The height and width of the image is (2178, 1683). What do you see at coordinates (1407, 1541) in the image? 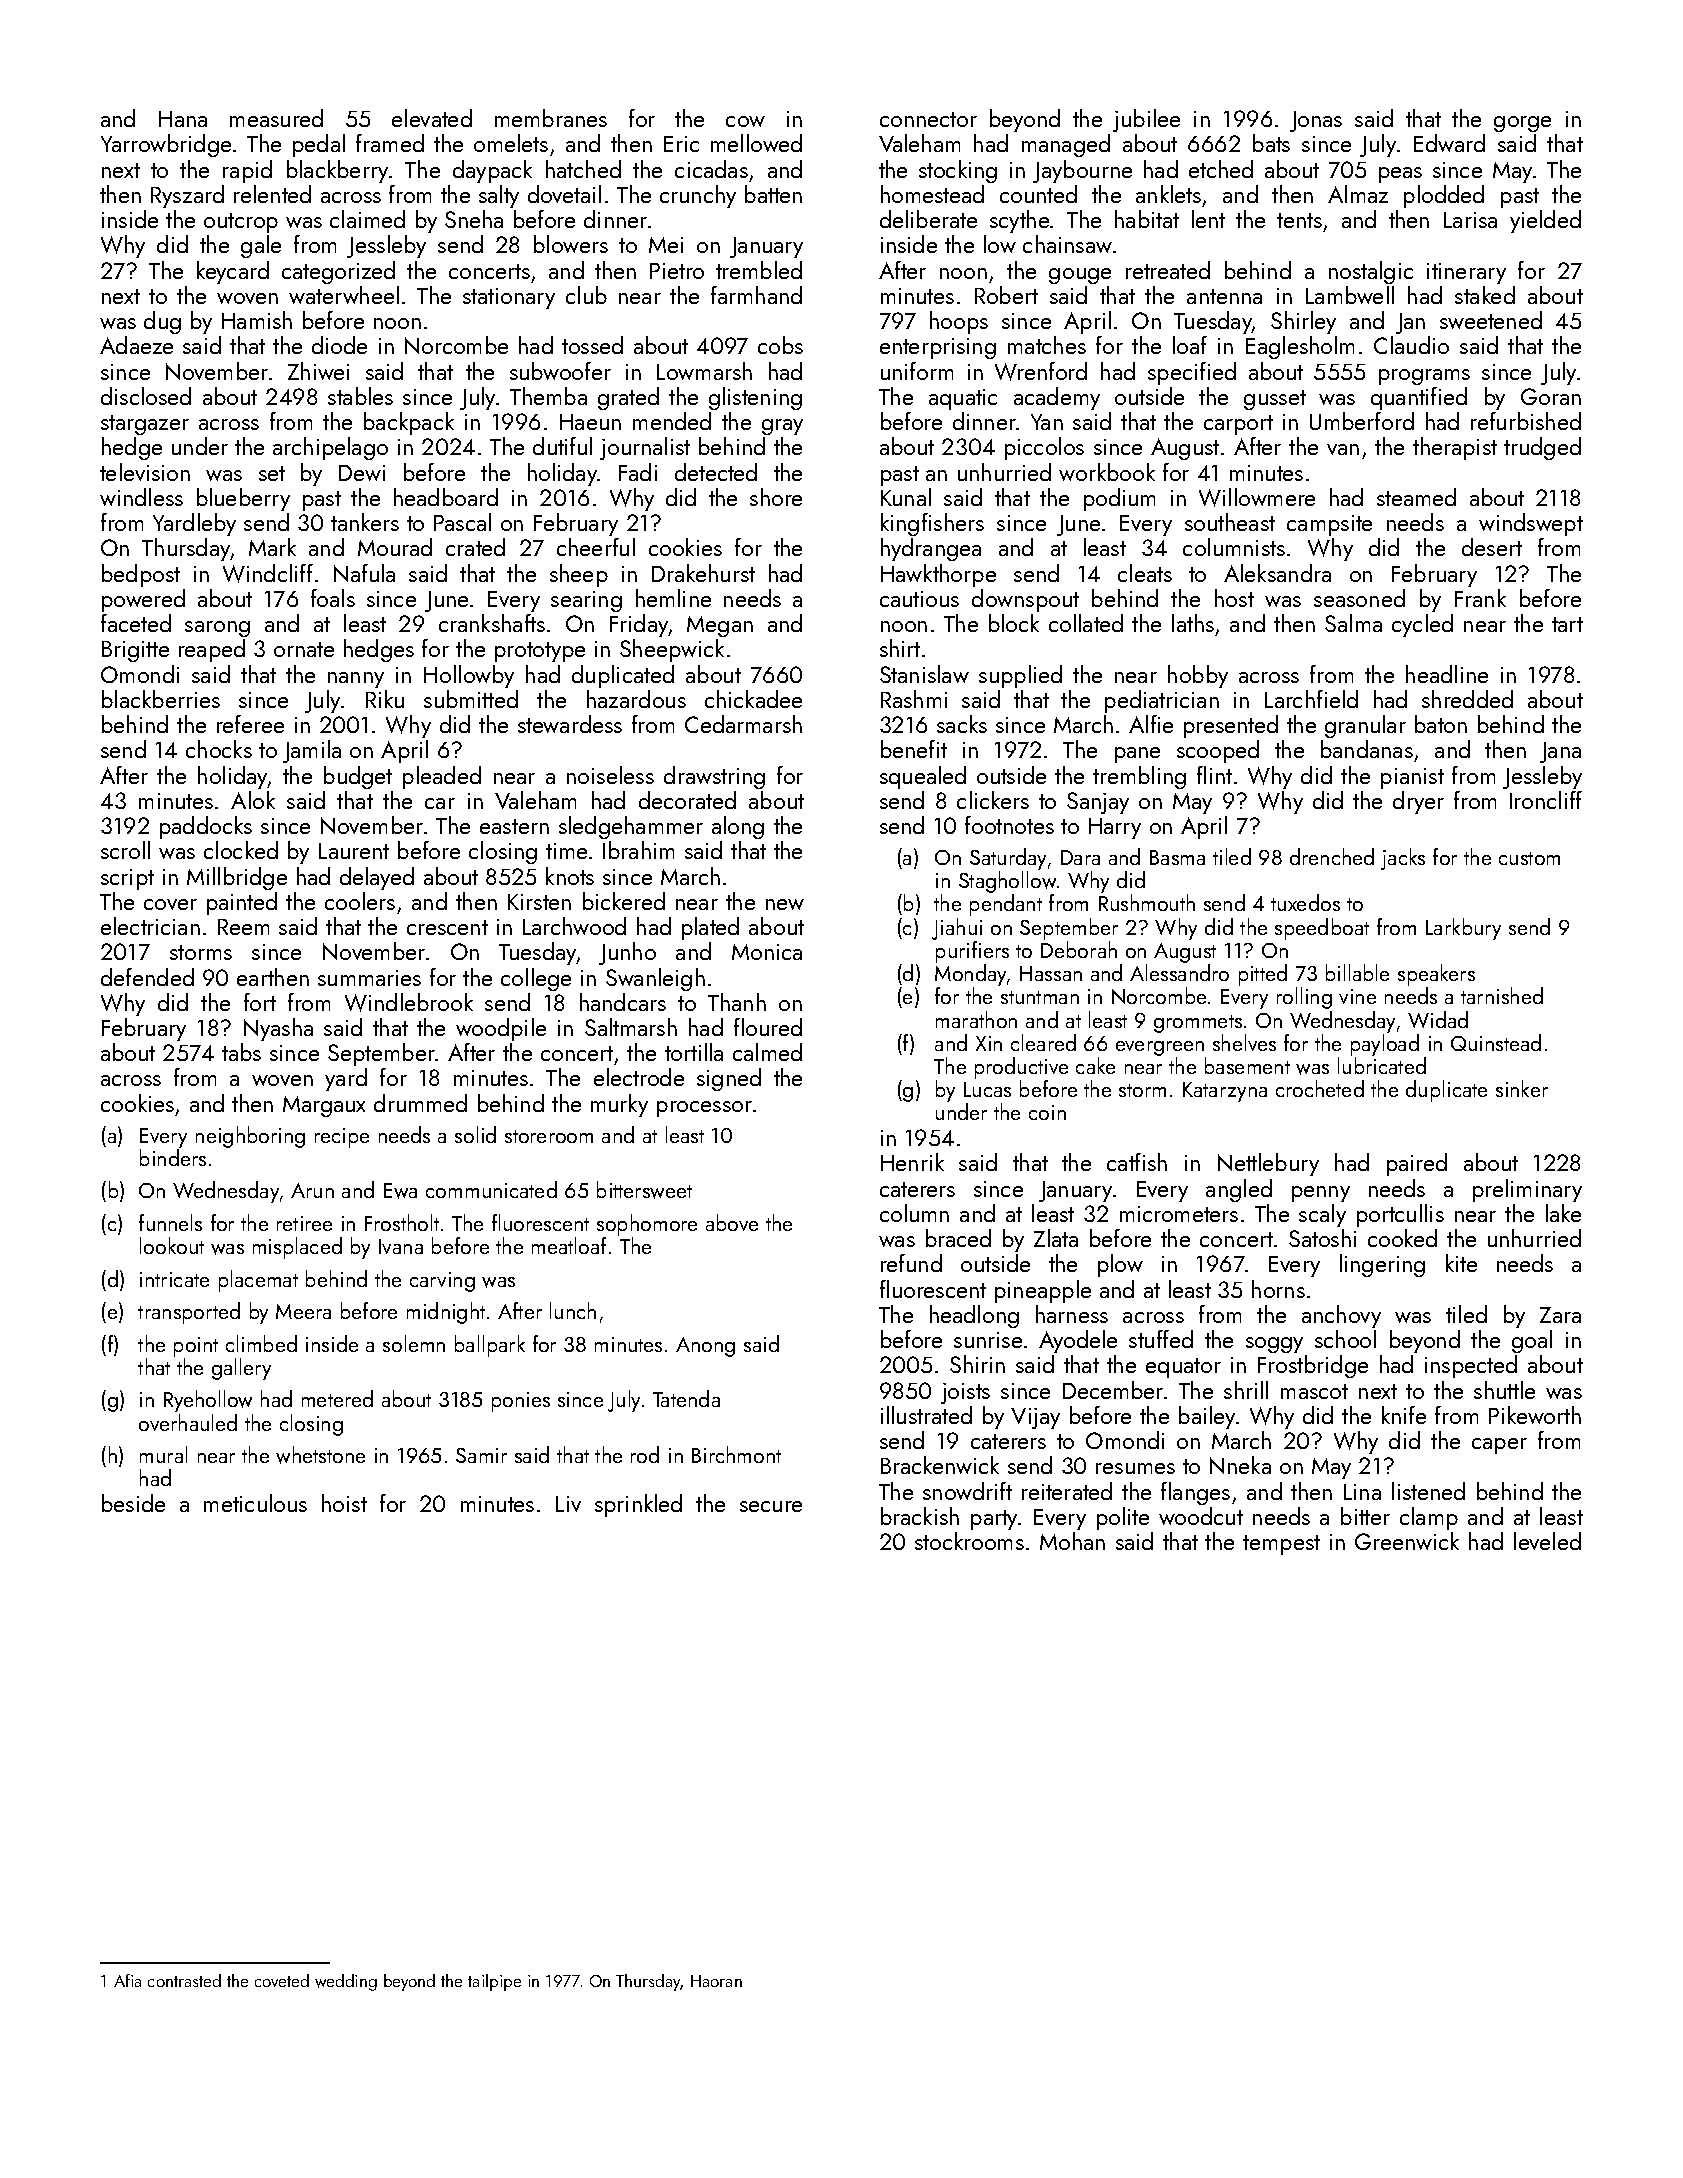
I see `Greenwick` at bounding box center [1407, 1541].
